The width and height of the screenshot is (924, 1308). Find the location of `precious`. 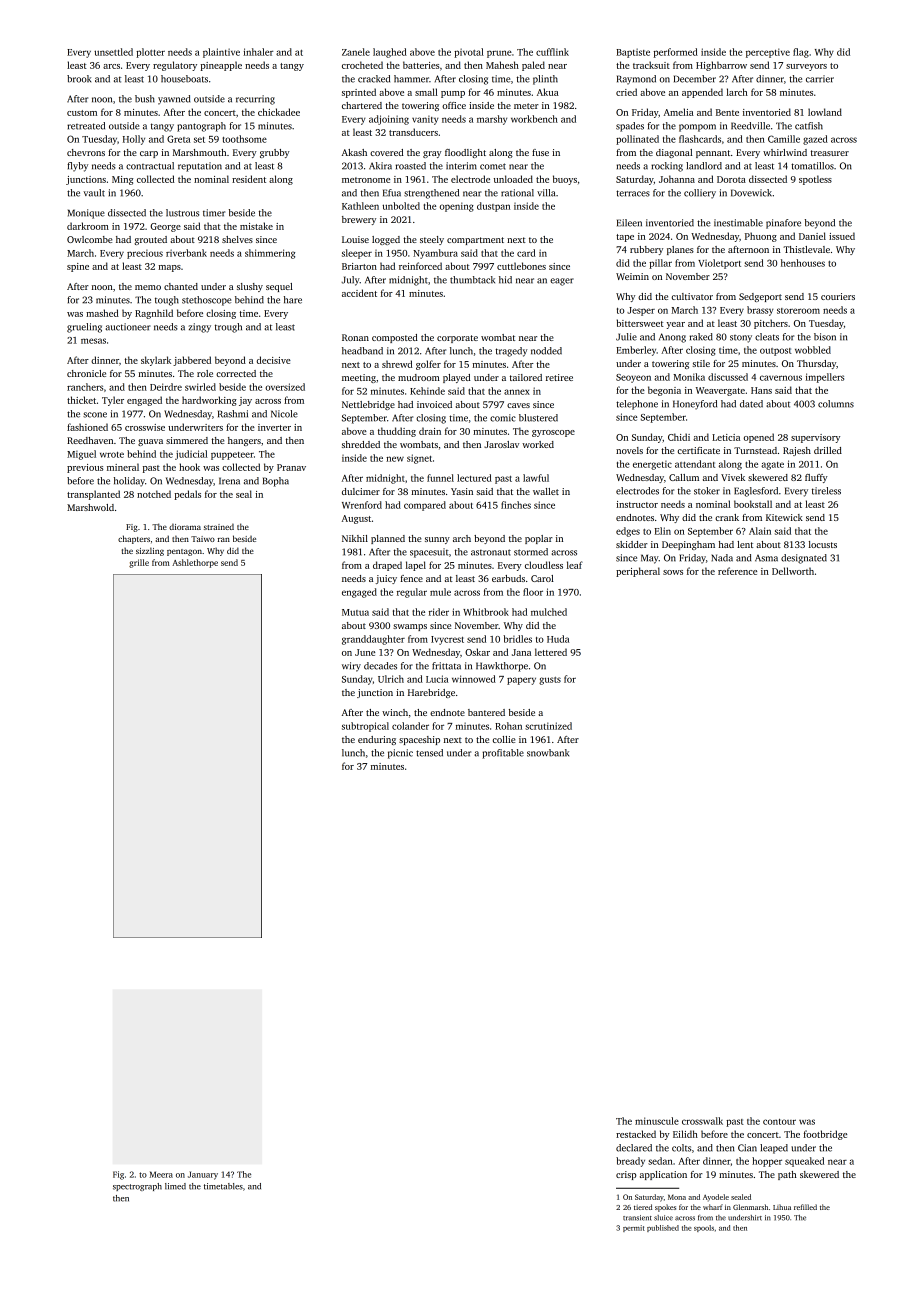

precious is located at coordinates (145, 254).
